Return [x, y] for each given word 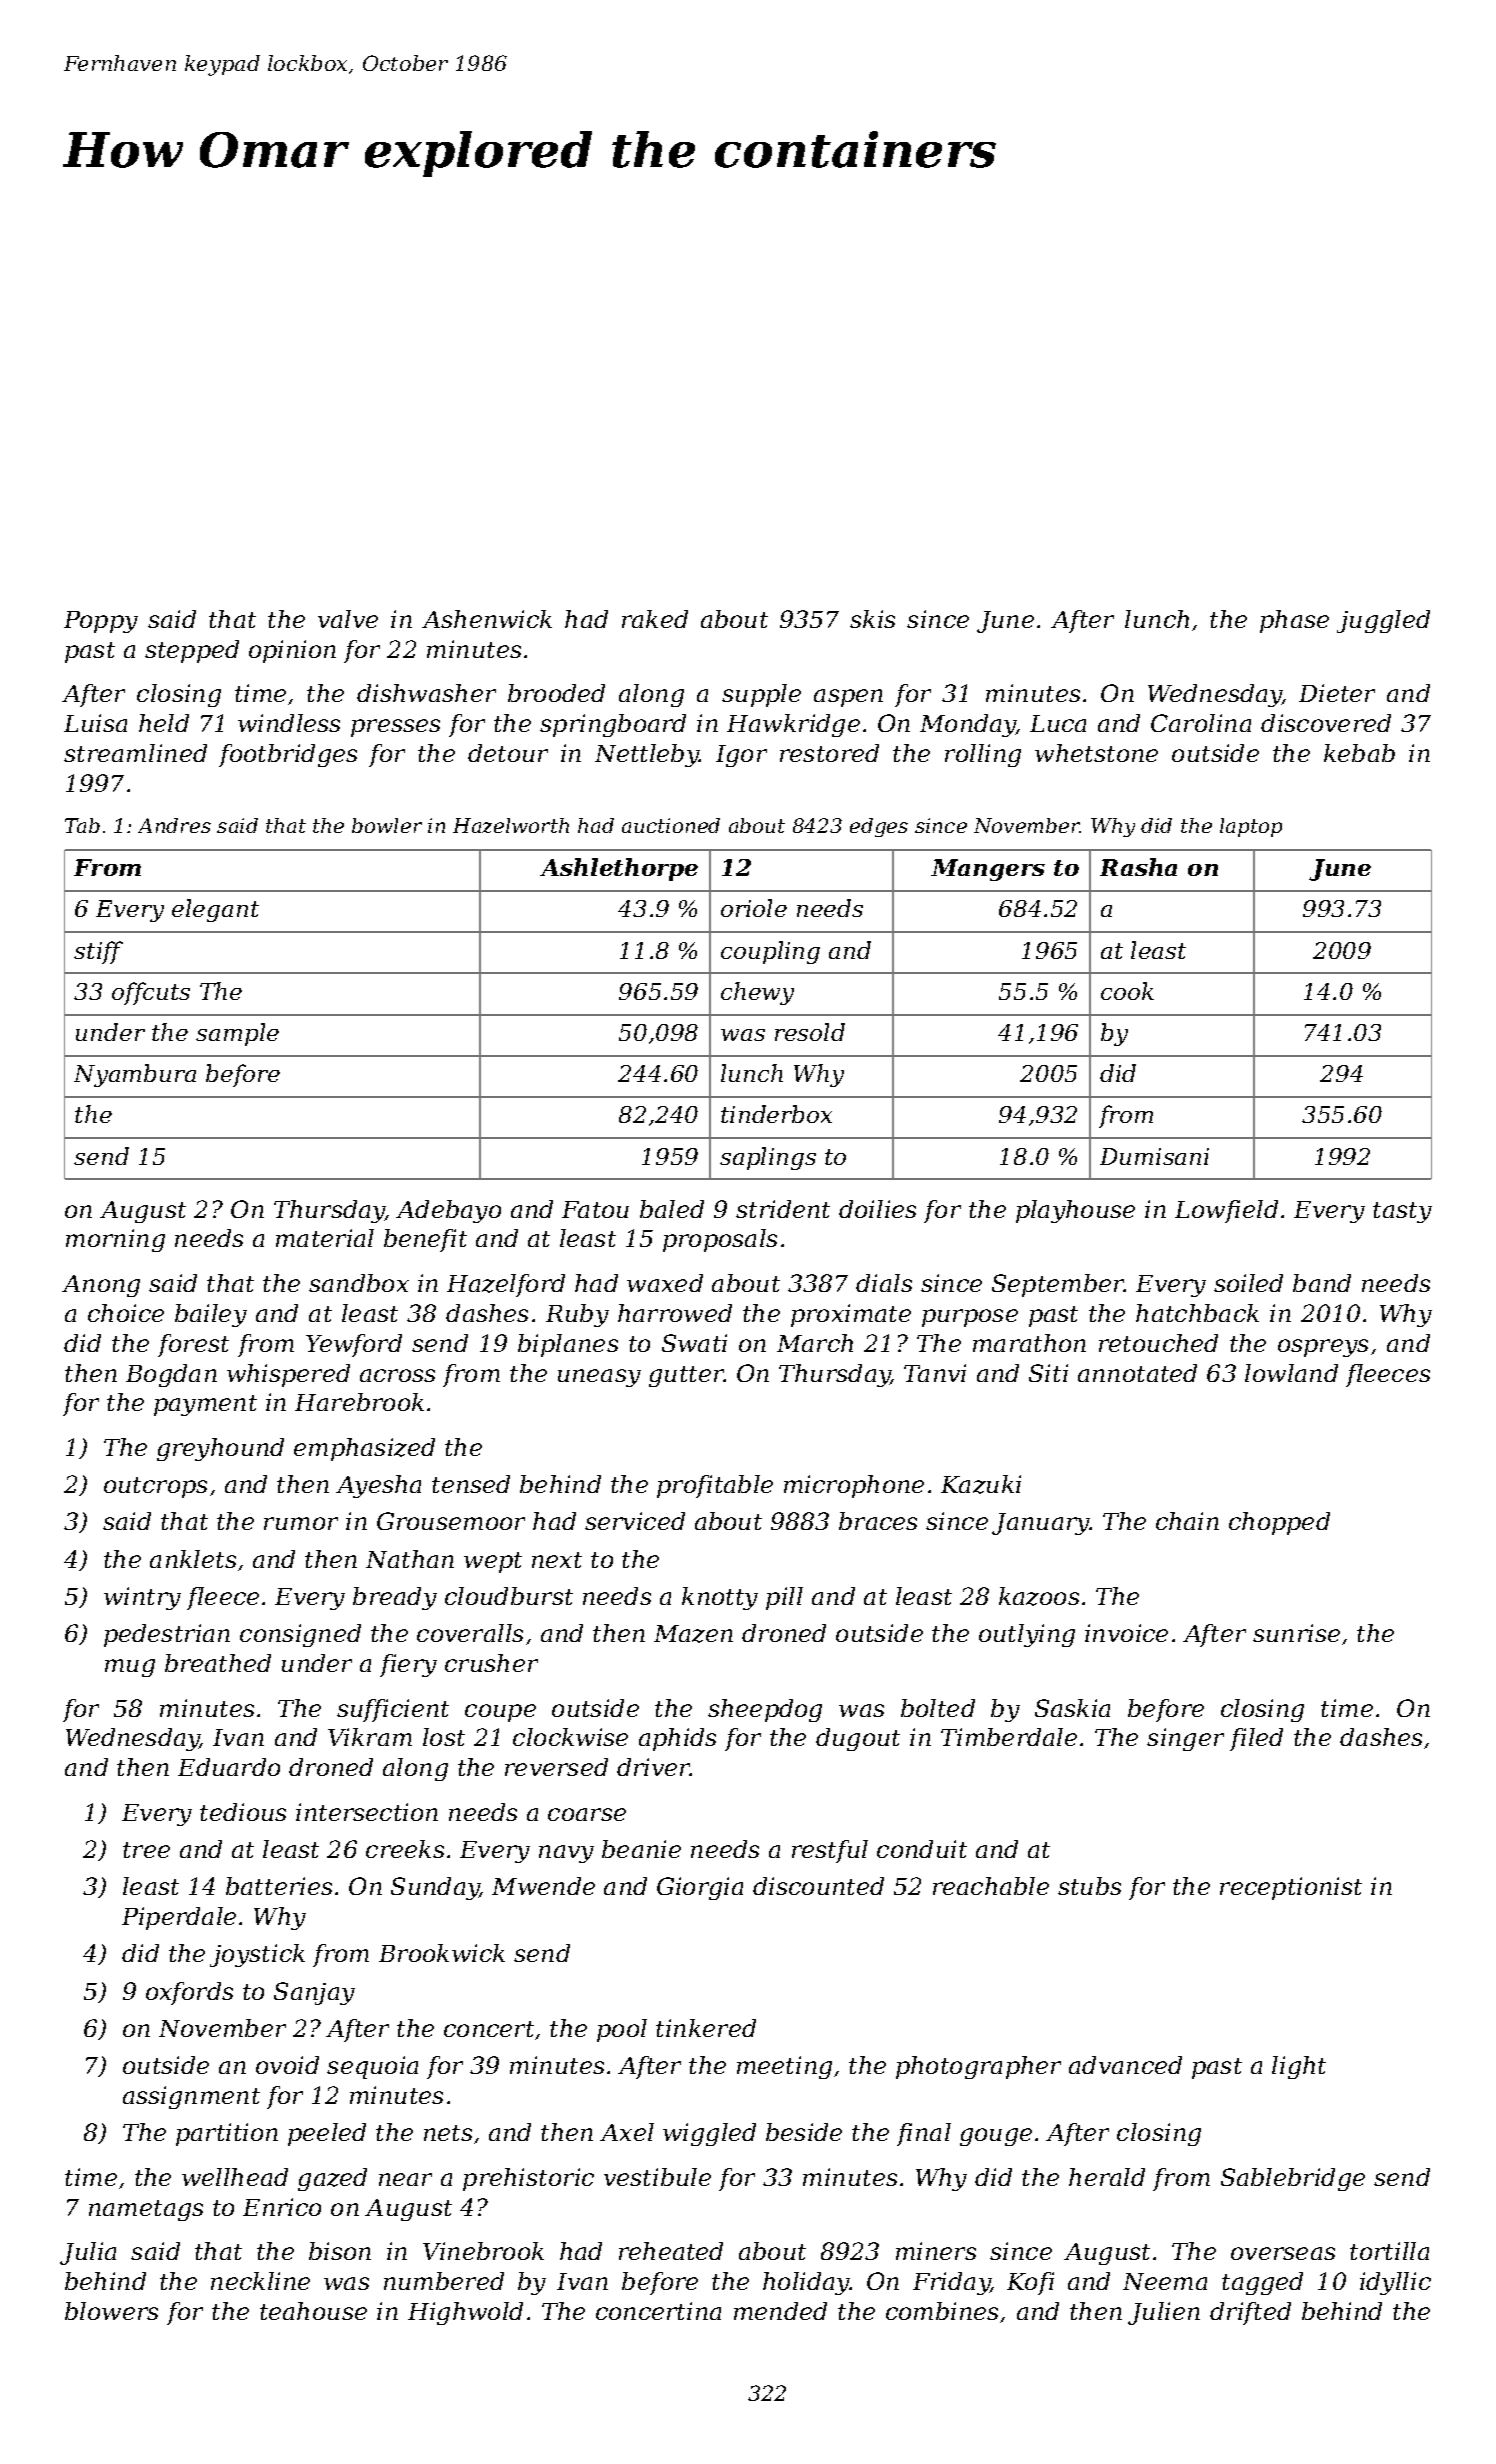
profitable [715, 1486]
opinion [292, 651]
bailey [211, 1315]
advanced [1125, 2065]
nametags [146, 2210]
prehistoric [528, 2179]
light [1299, 2067]
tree [146, 1850]
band [1322, 1283]
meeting [784, 2067]
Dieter [1337, 693]
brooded [556, 693]
